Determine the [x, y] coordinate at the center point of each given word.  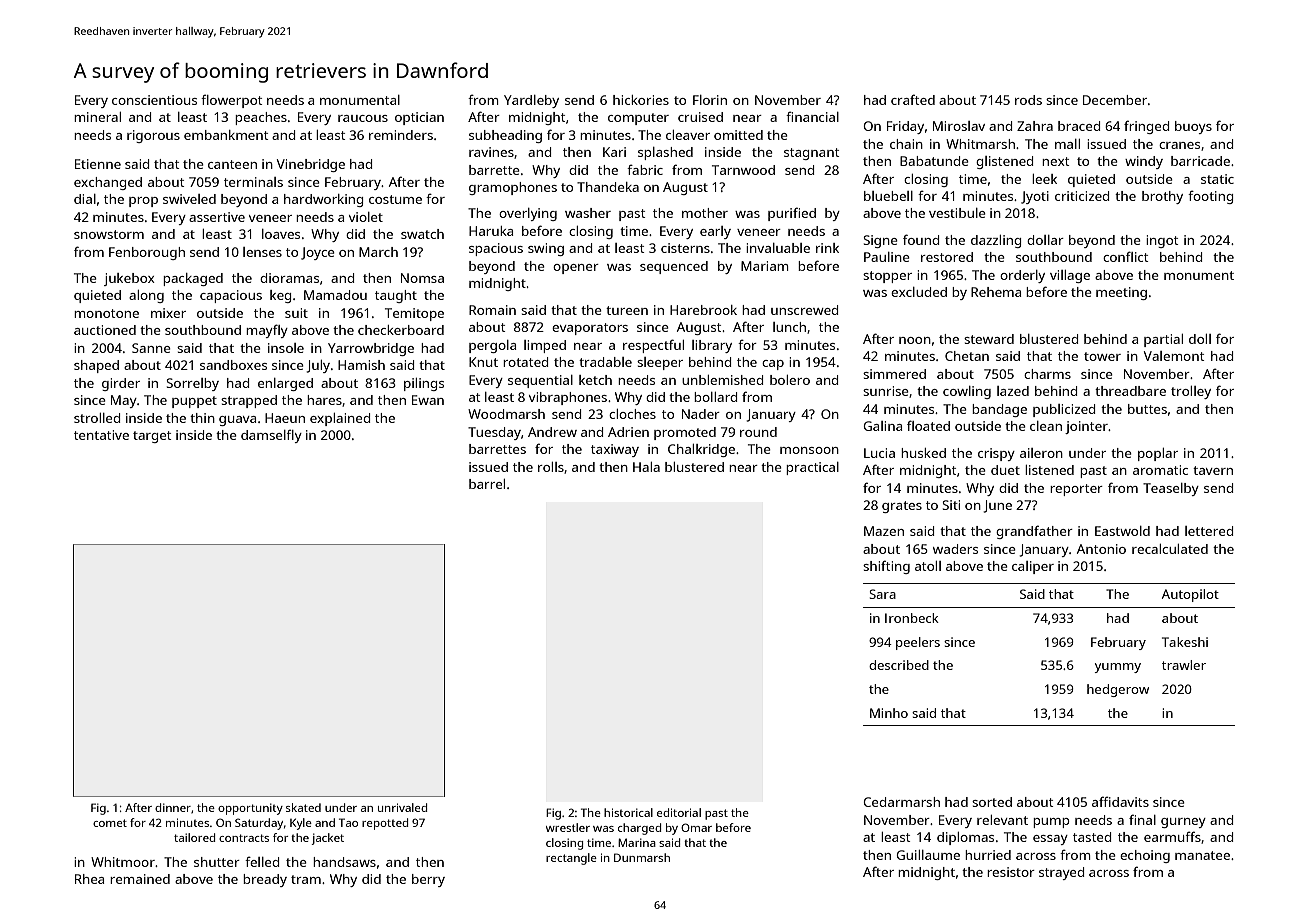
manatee [1202, 855]
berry [428, 880]
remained [140, 879]
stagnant [812, 154]
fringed [1146, 127]
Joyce [318, 253]
